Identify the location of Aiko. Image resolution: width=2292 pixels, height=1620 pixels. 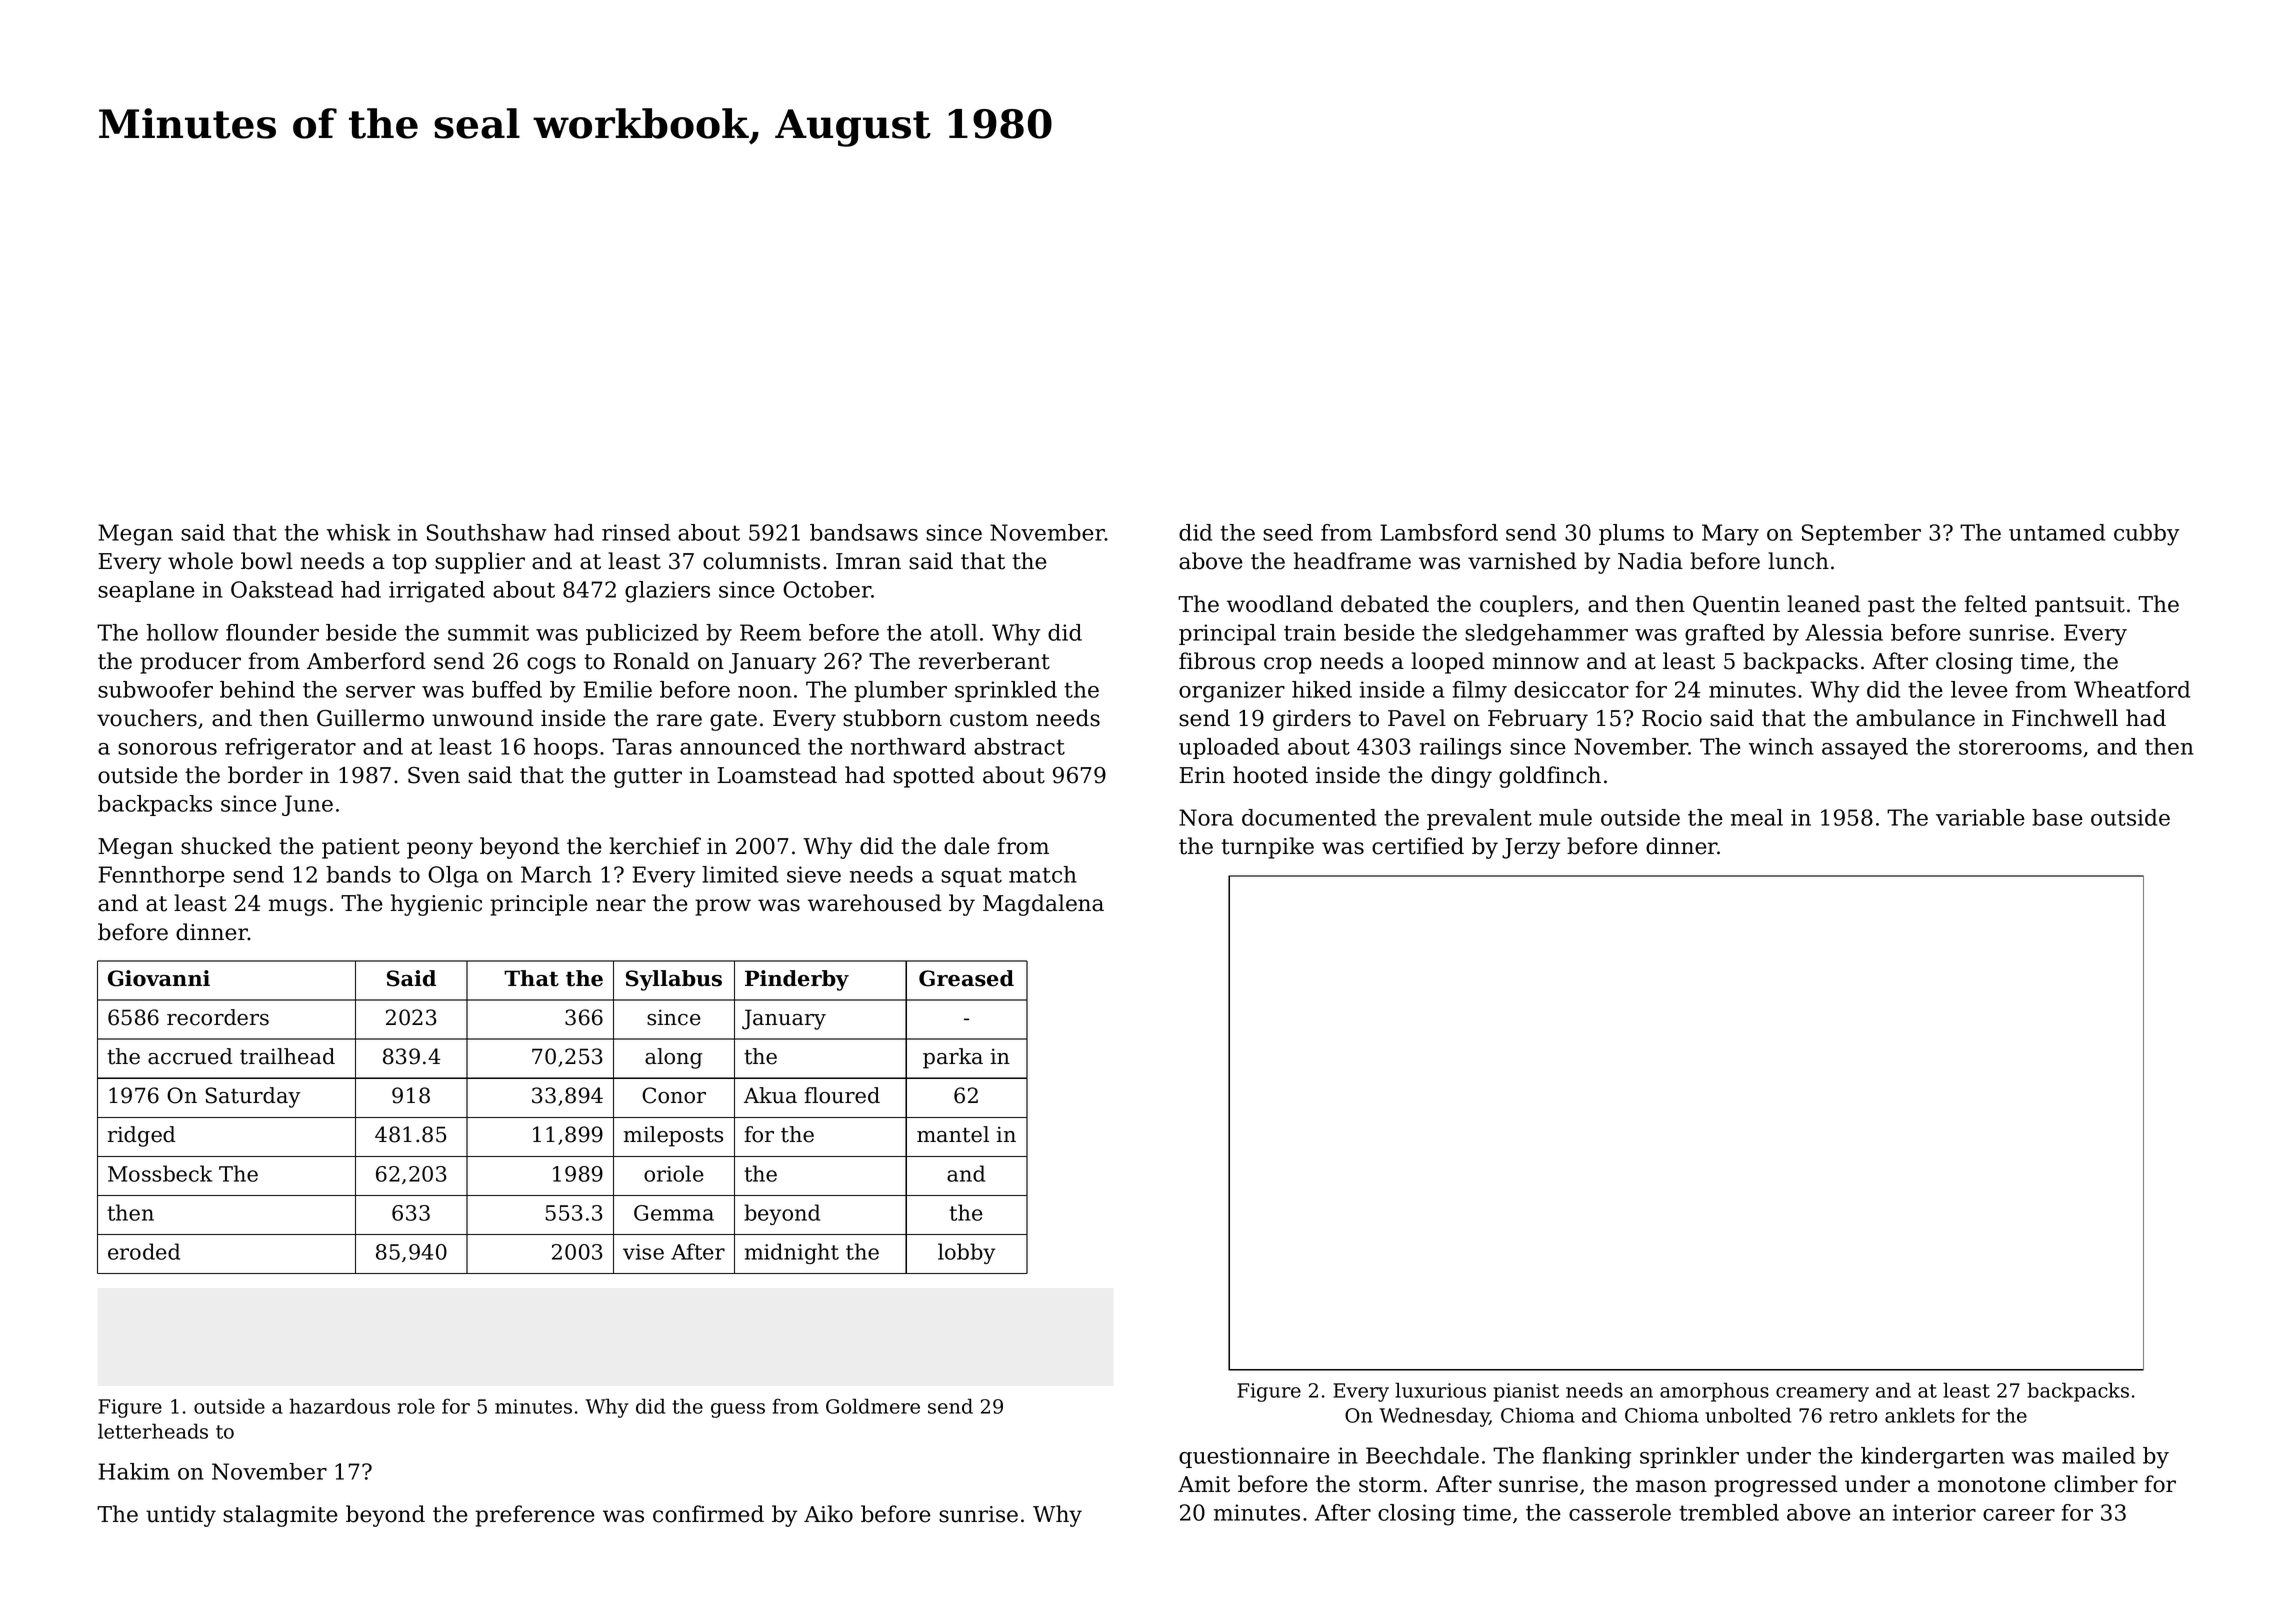
(828, 1514).
